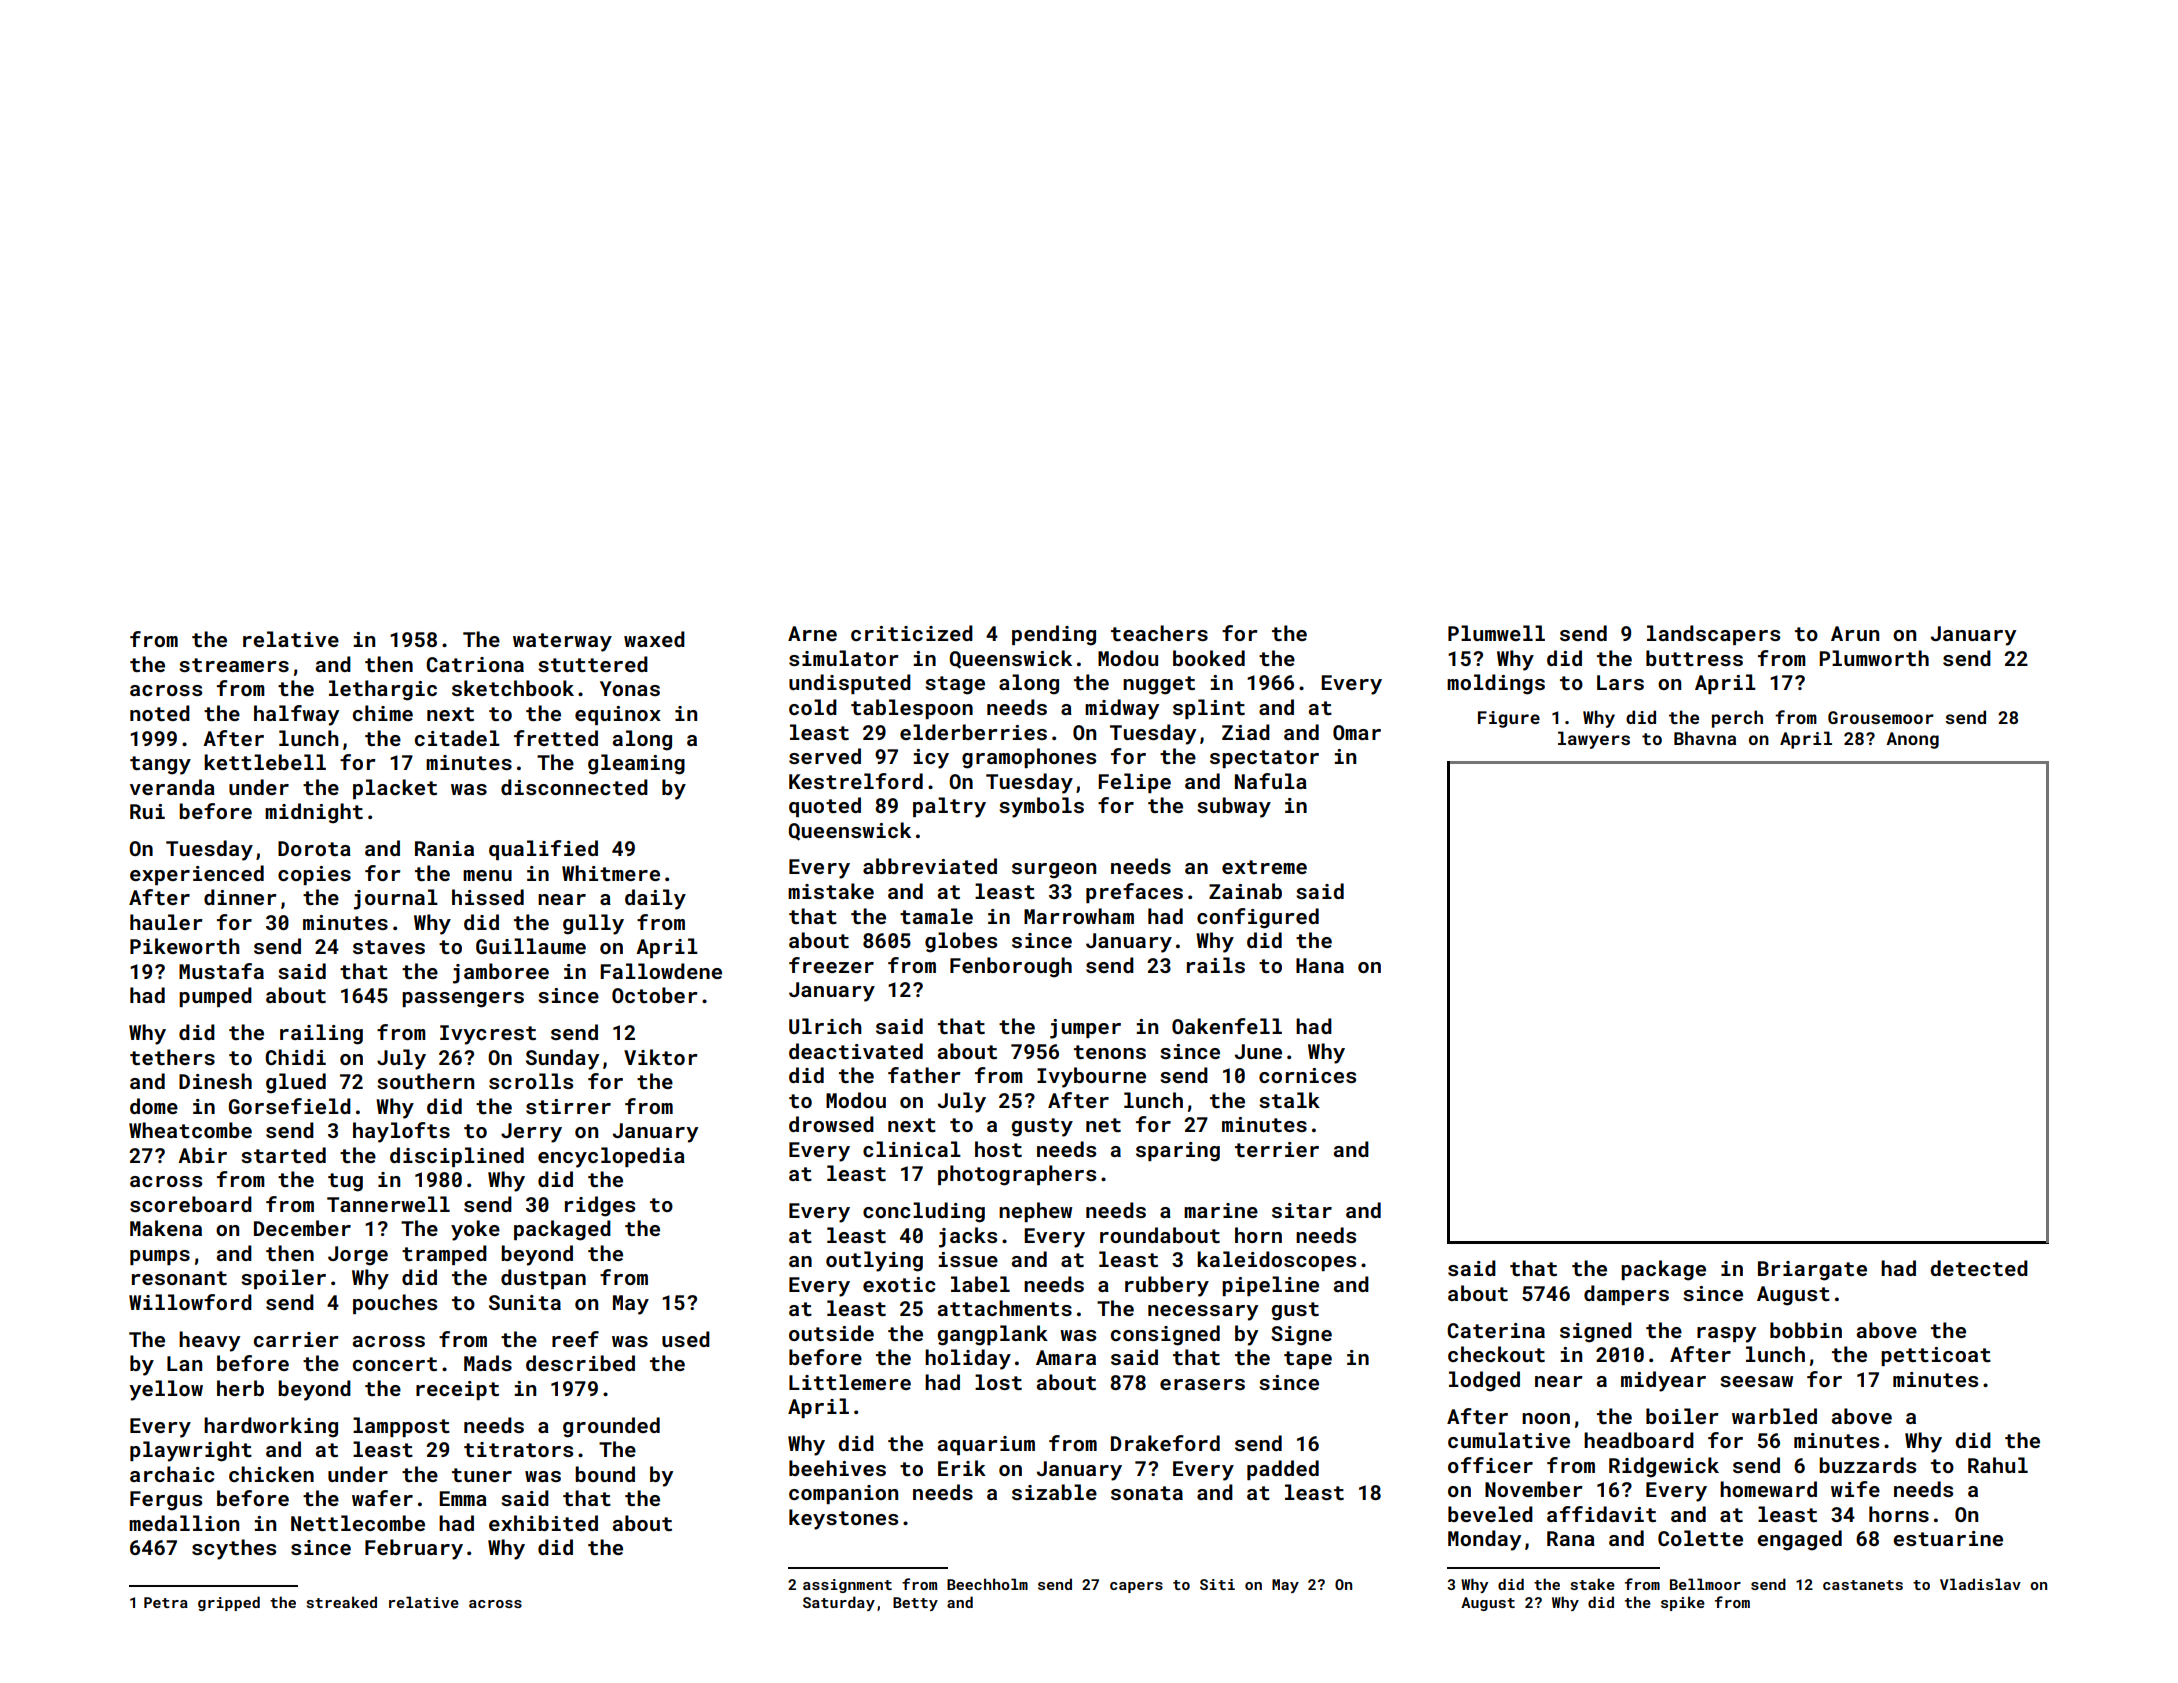 Image resolution: width=2178 pixels, height=1683 pixels. Describe the element at coordinates (1085, 1029) in the image. I see `jumper` at that location.
